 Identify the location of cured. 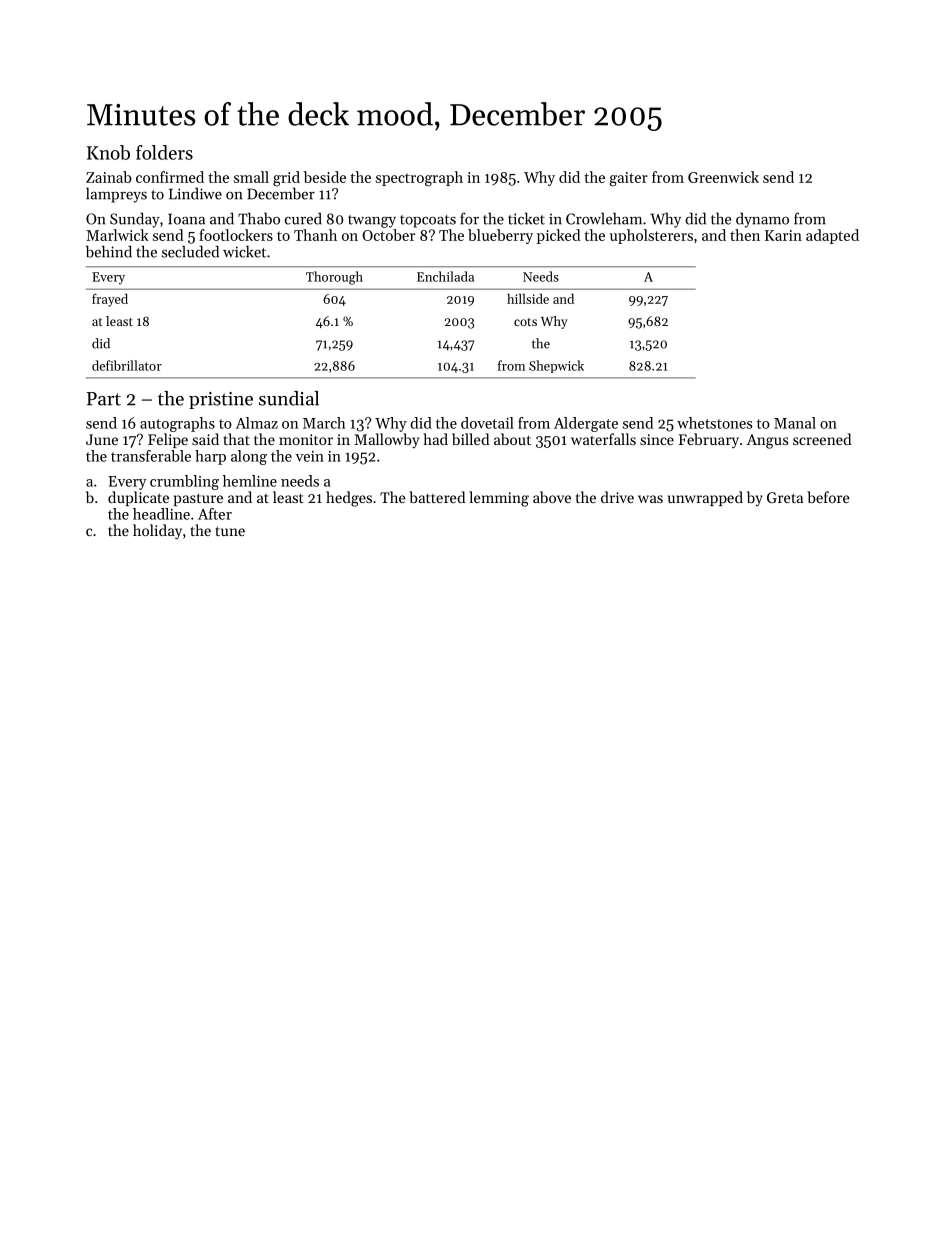
(303, 218).
